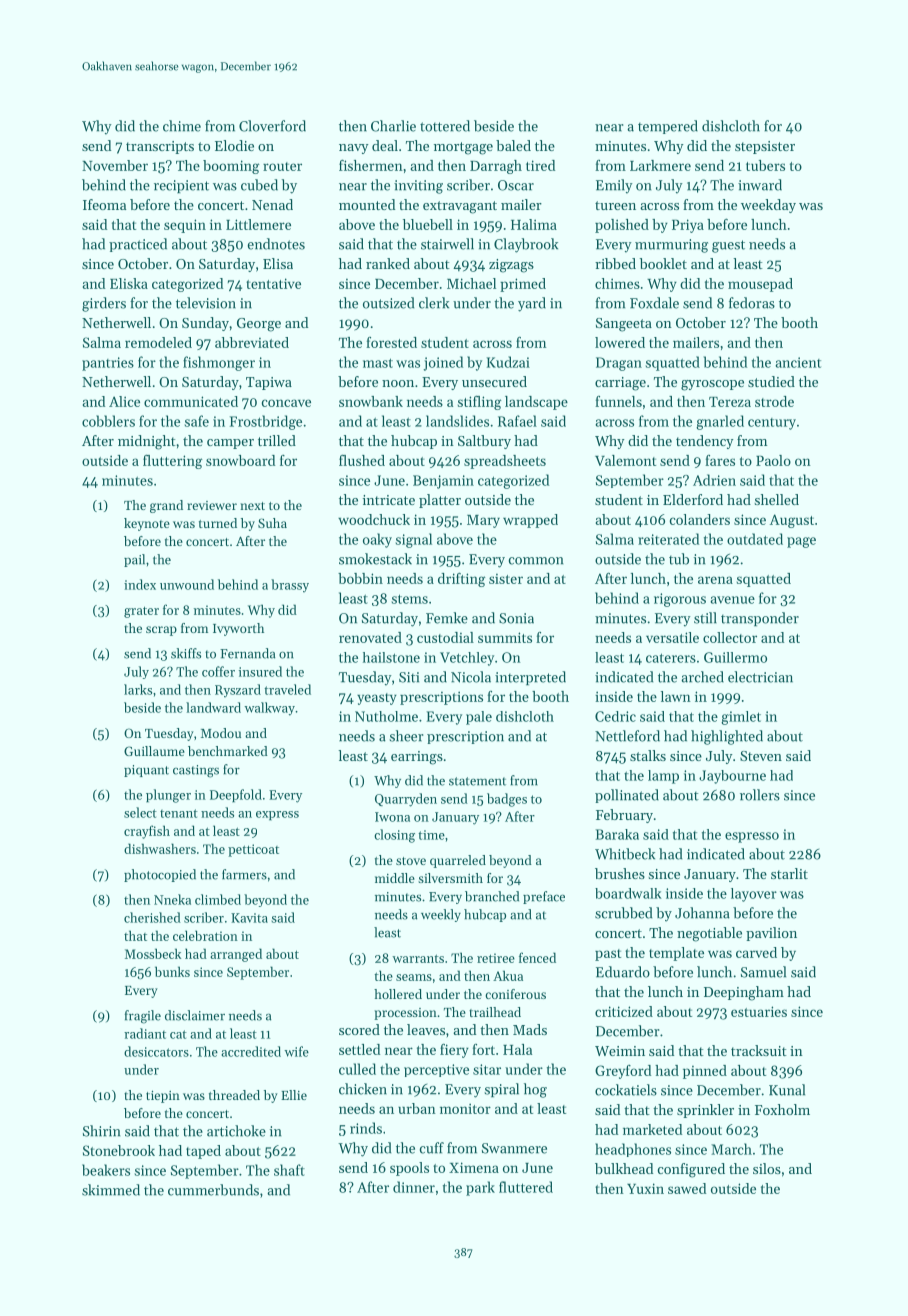  Describe the element at coordinates (440, 501) in the image. I see `platter` at that location.
